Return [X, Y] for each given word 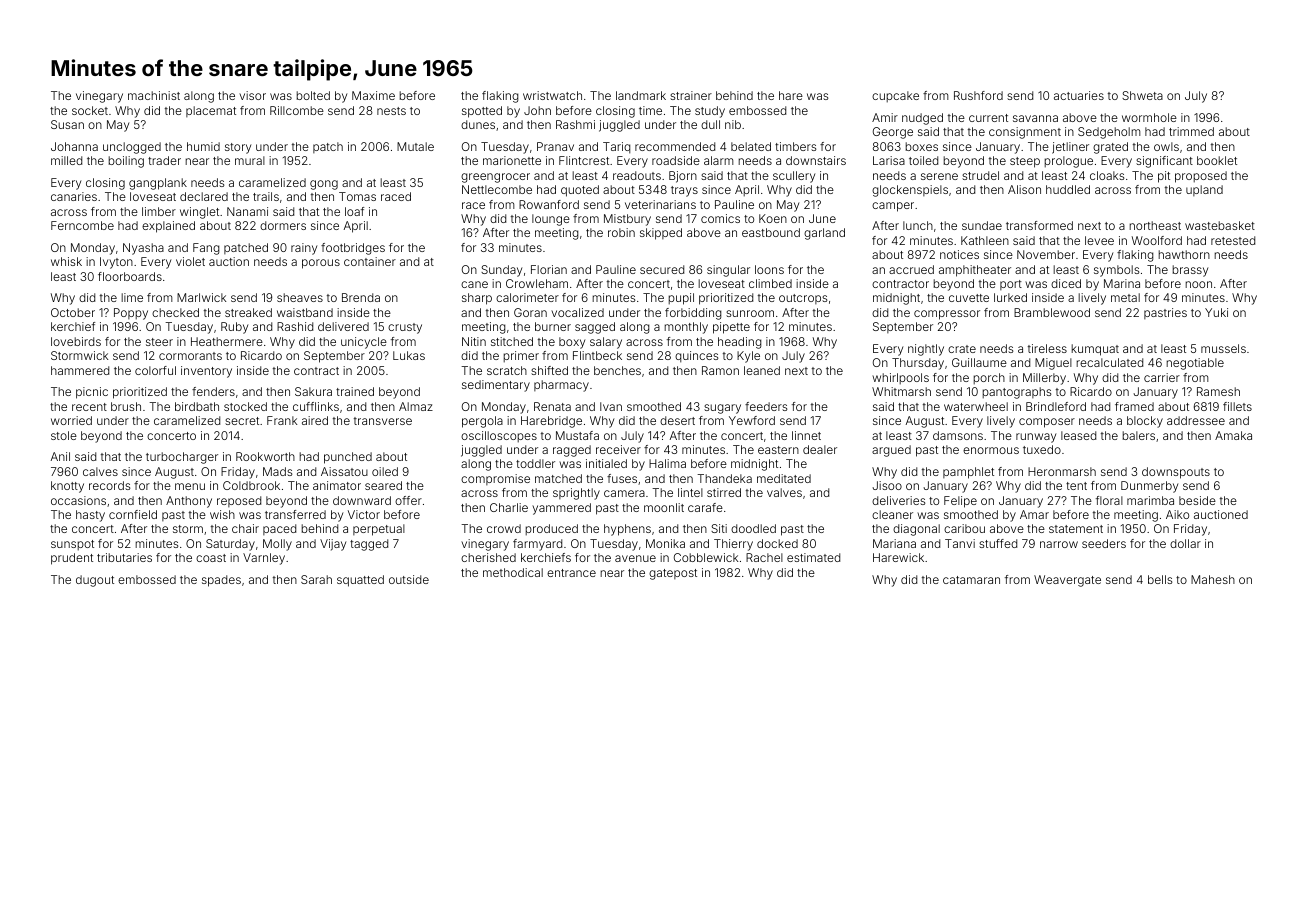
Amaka [1233, 435]
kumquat [1095, 350]
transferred [295, 514]
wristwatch [552, 95]
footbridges [353, 249]
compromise [495, 479]
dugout [95, 581]
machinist [154, 95]
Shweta [1142, 95]
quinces [696, 357]
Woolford [1157, 240]
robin [621, 232]
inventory [206, 372]
